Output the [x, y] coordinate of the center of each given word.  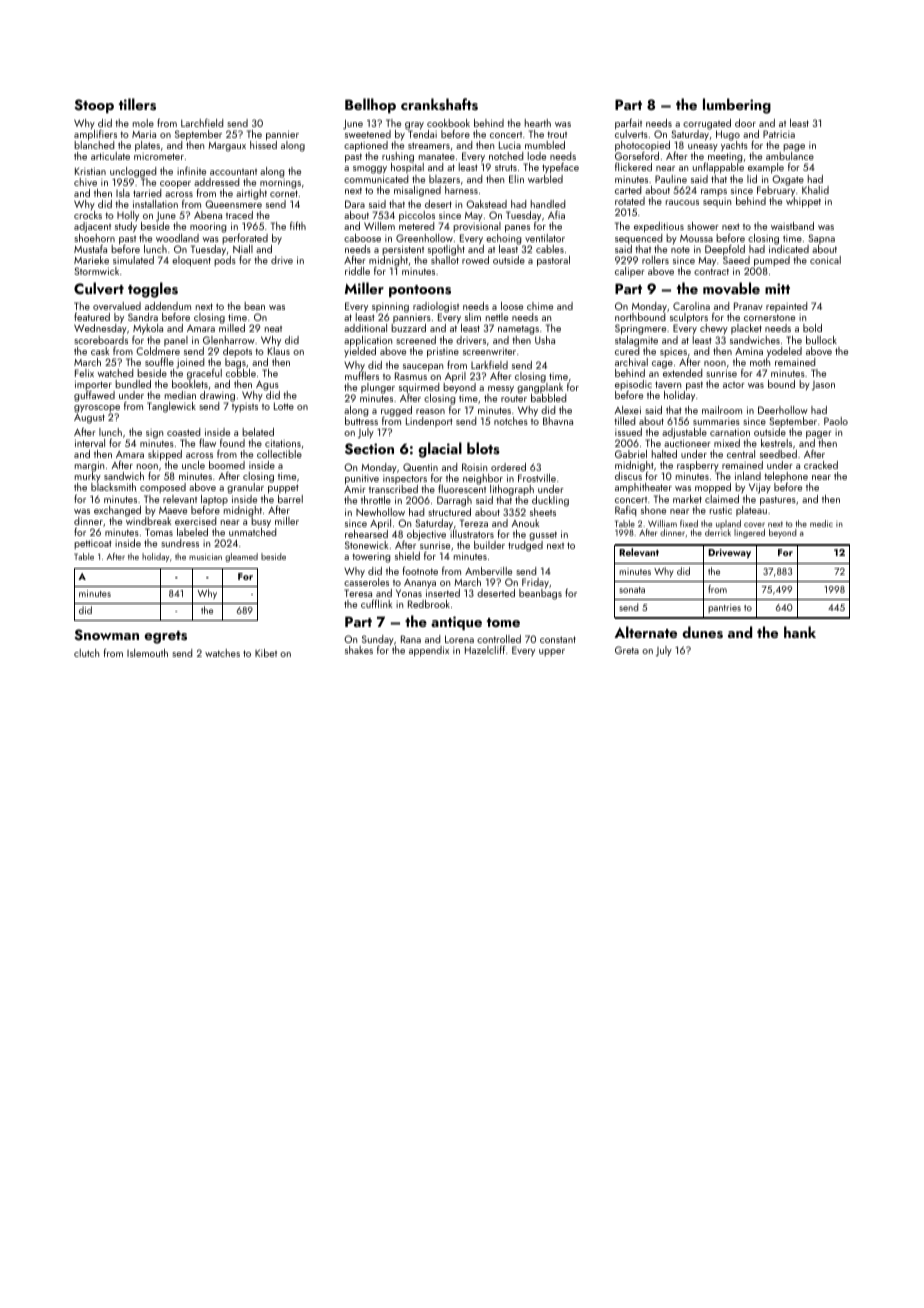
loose [512, 306]
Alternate [645, 632]
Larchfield [202, 123]
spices [673, 352]
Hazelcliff [485, 650]
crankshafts [439, 104]
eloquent [191, 261]
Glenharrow [229, 340]
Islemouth [147, 653]
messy [501, 390]
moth [760, 362]
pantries [724, 608]
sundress [180, 543]
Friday [535, 583]
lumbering [737, 106]
